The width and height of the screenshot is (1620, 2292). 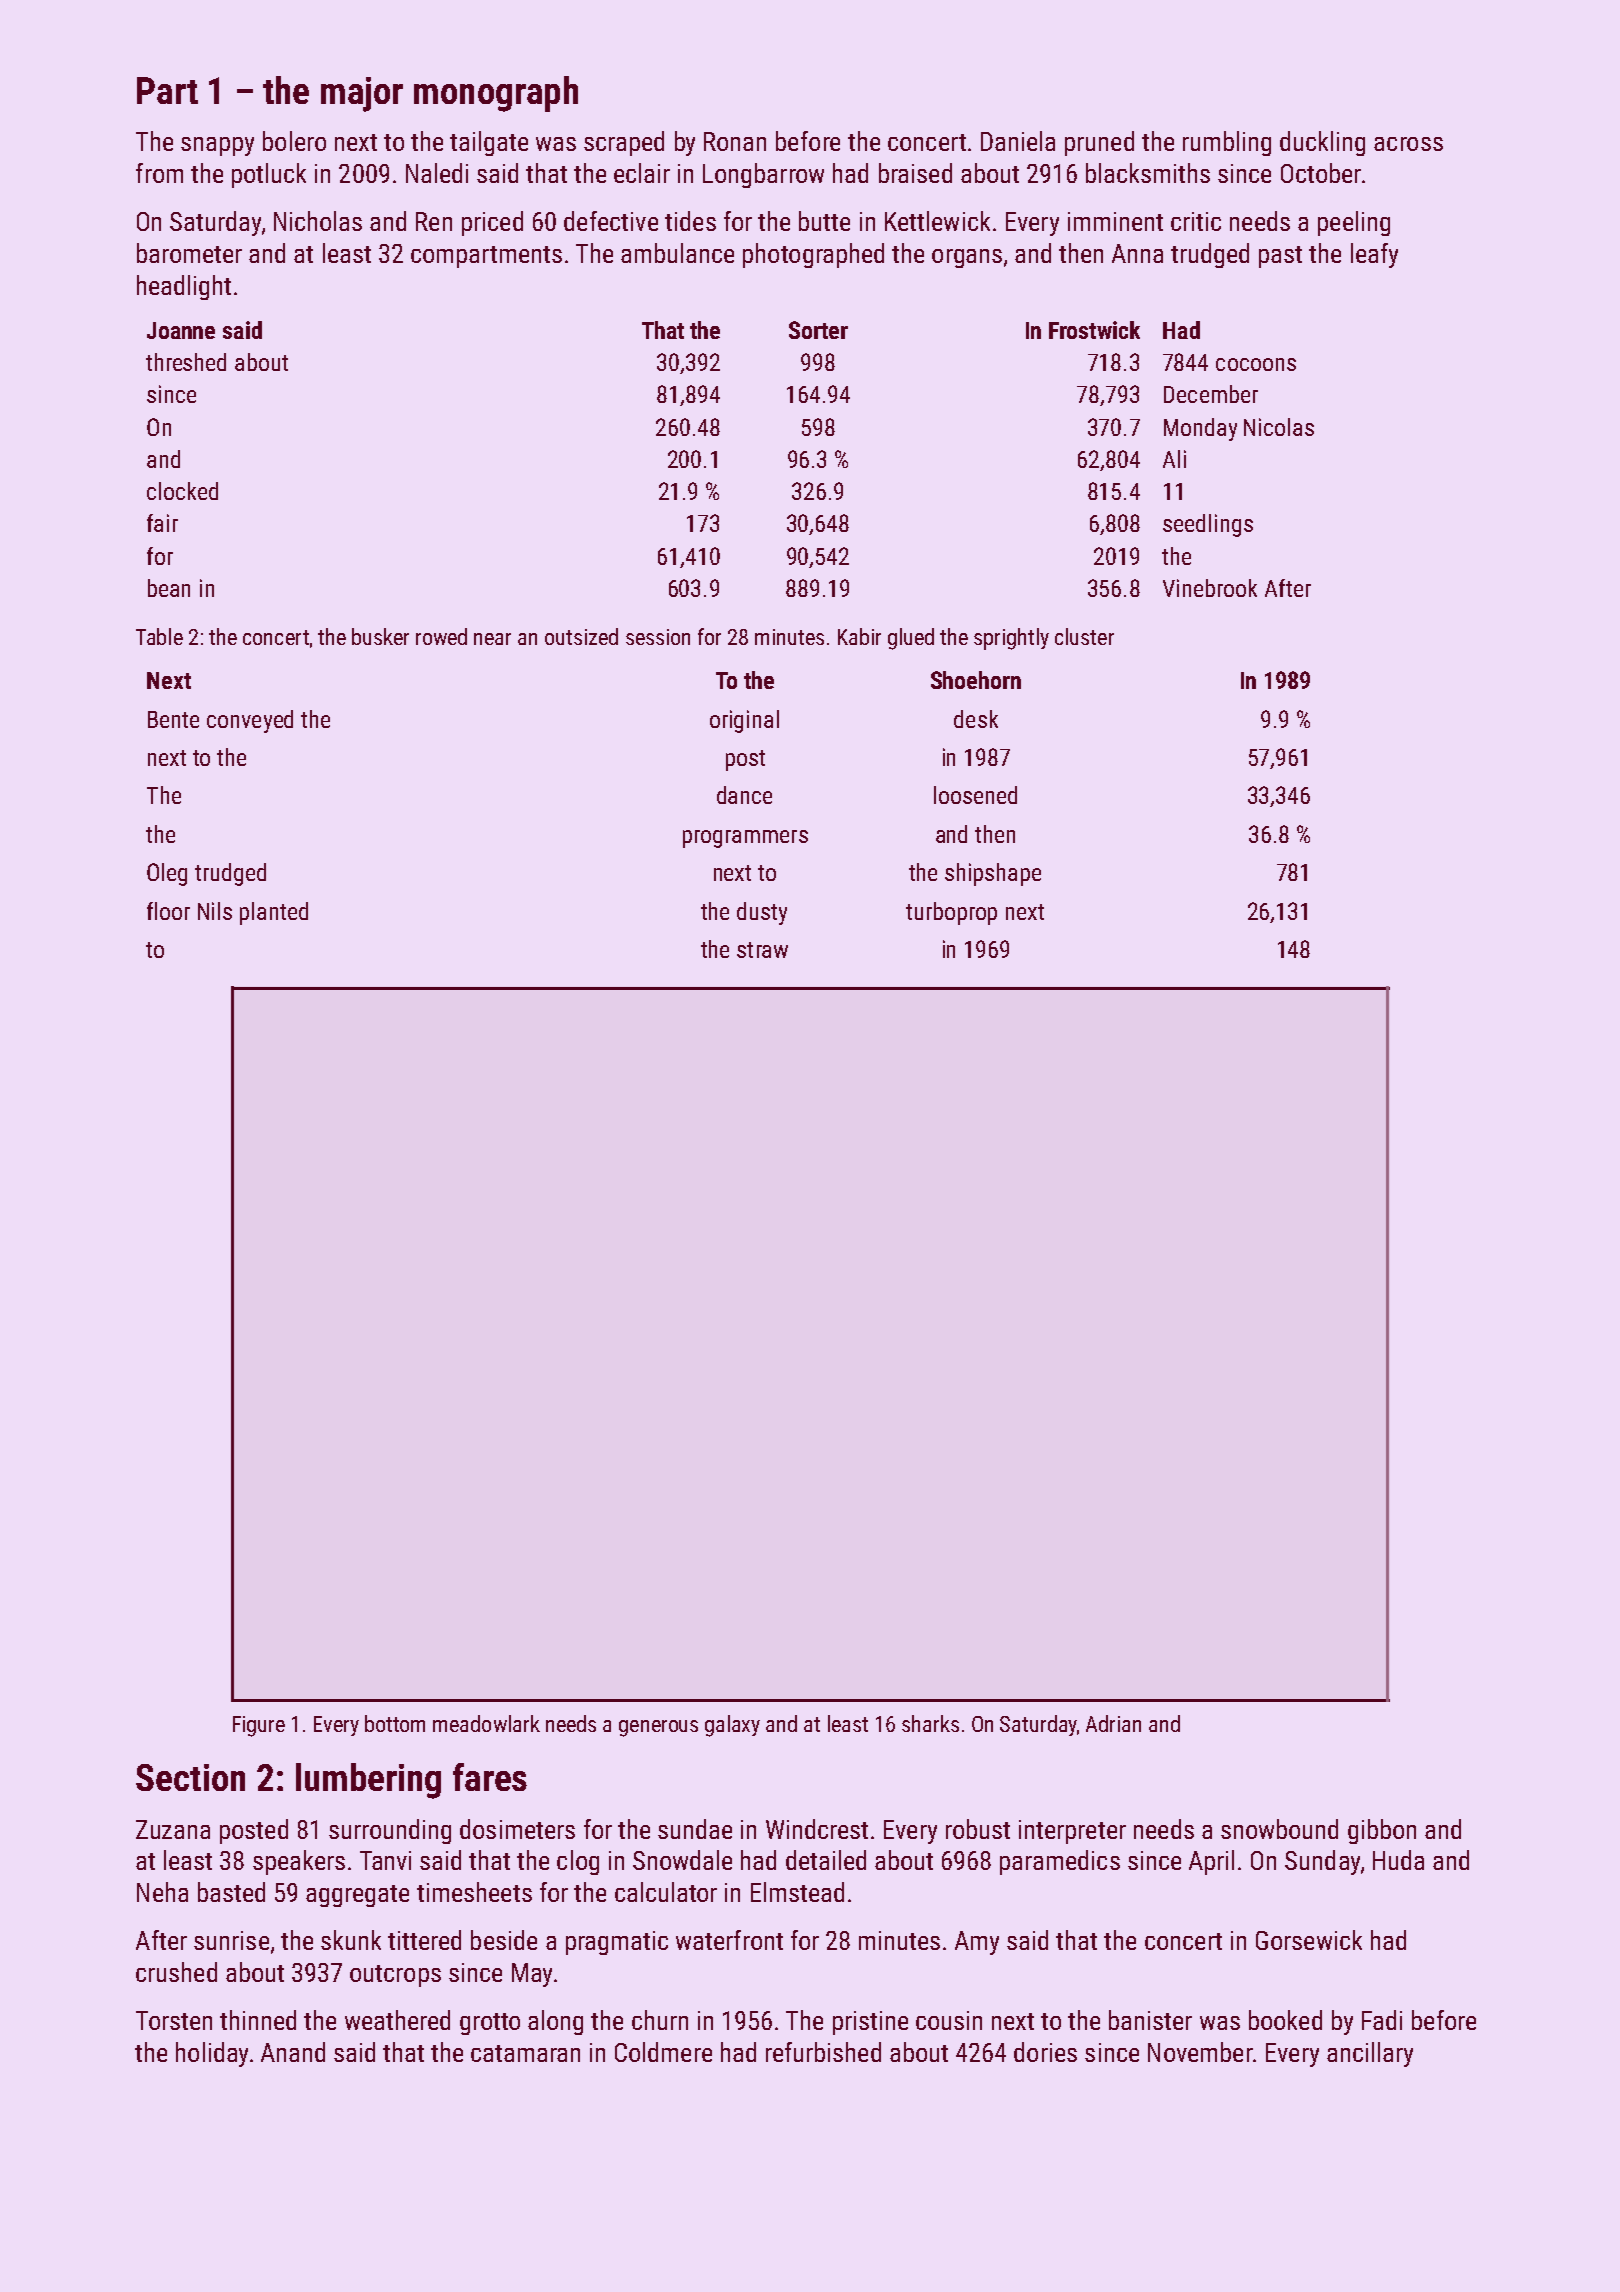 What do you see at coordinates (735, 141) in the screenshot?
I see `Ronan` at bounding box center [735, 141].
